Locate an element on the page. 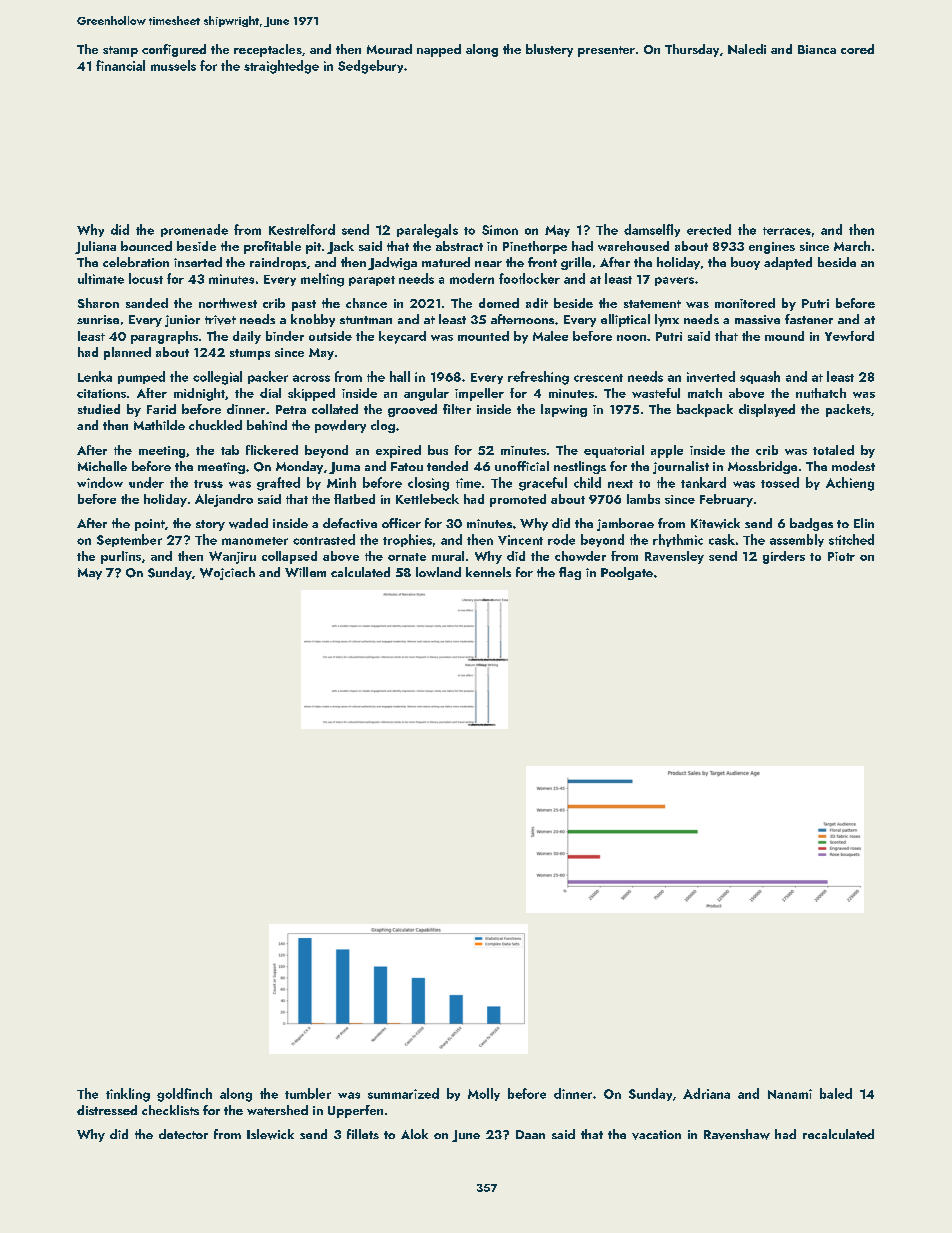 Image resolution: width=952 pixels, height=1233 pixels. summarized is located at coordinates (403, 1093).
